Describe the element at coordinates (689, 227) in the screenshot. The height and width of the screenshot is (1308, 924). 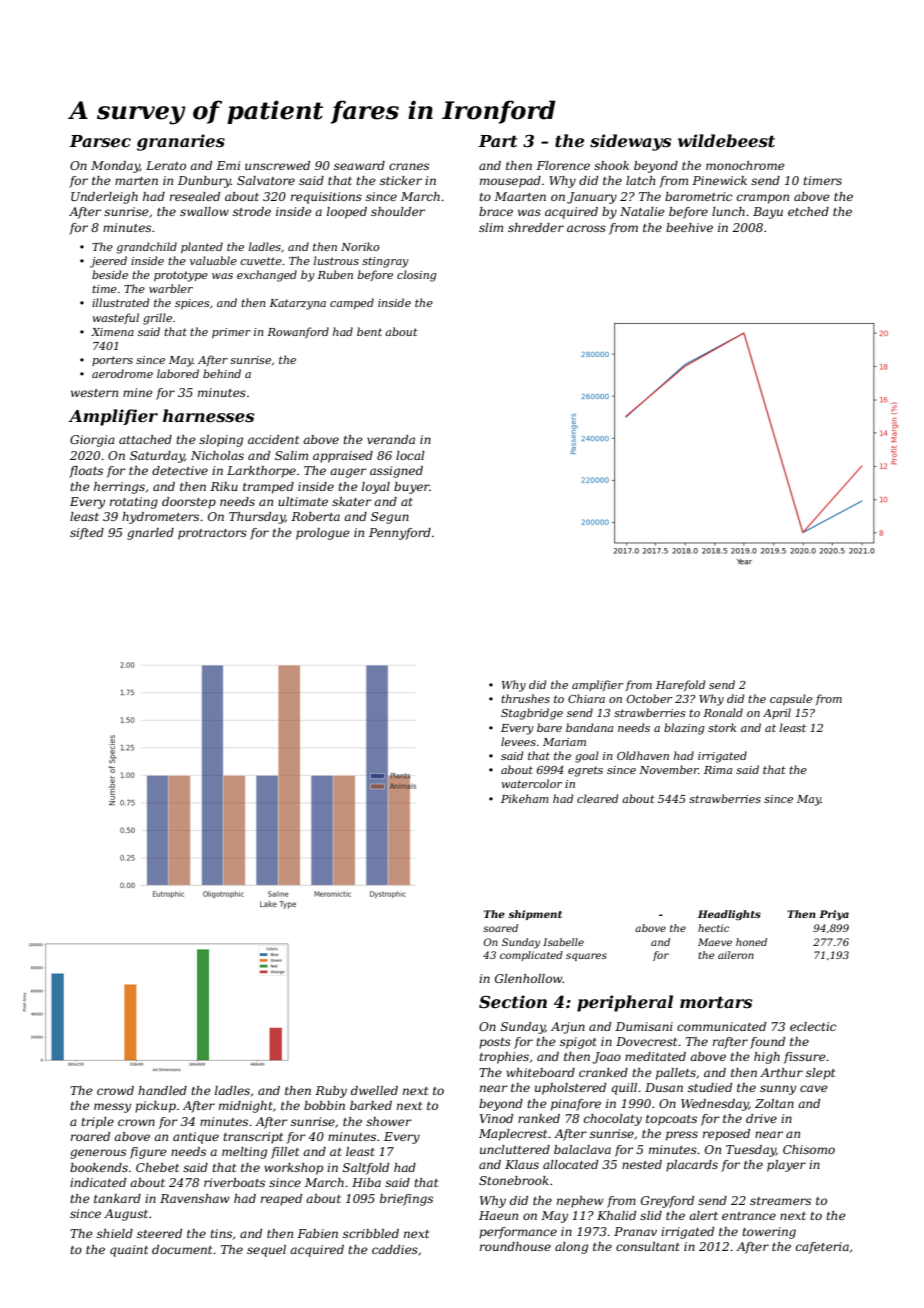
I see `beehive` at that location.
